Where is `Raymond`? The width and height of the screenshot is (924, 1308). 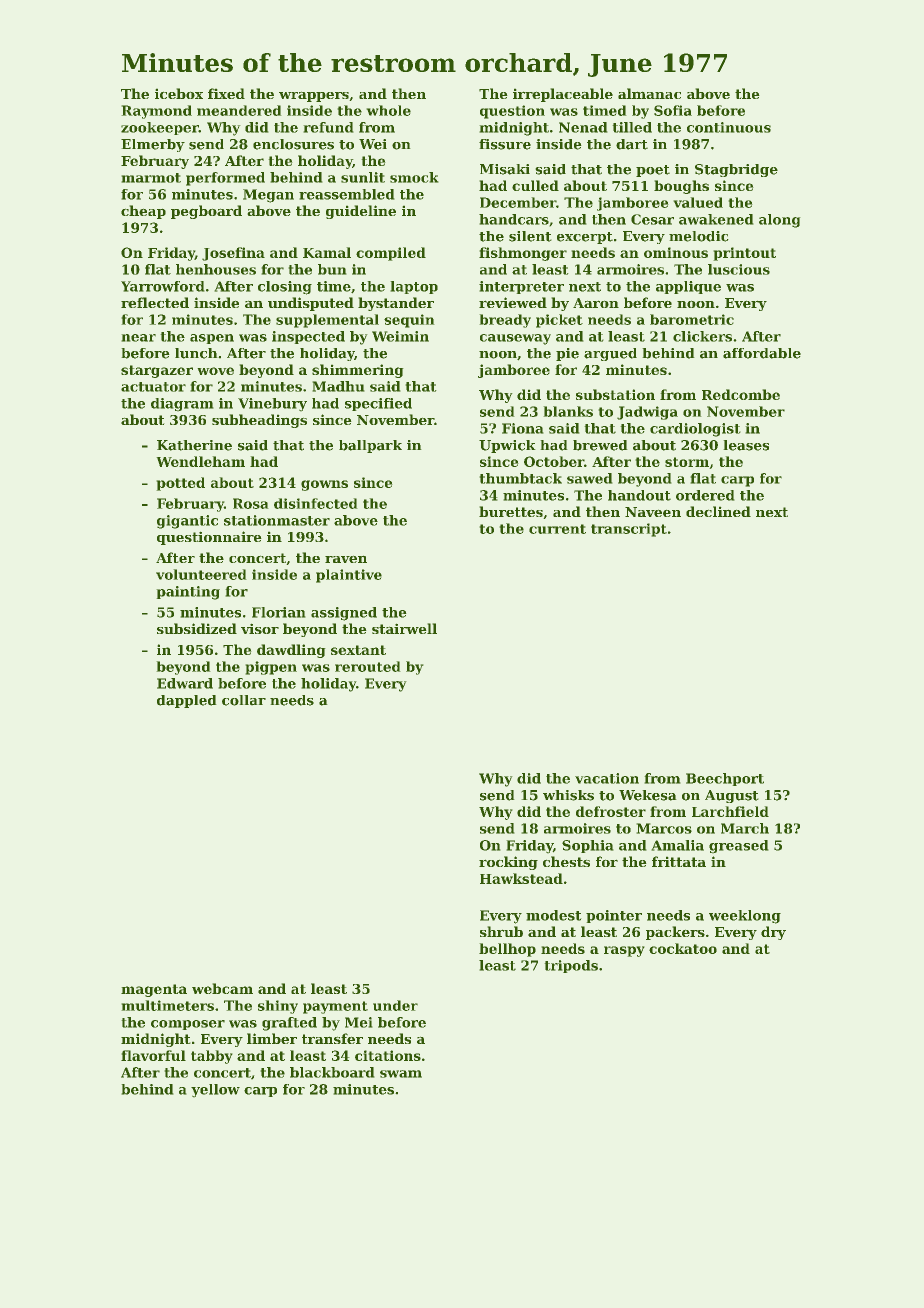 Raymond is located at coordinates (156, 112).
